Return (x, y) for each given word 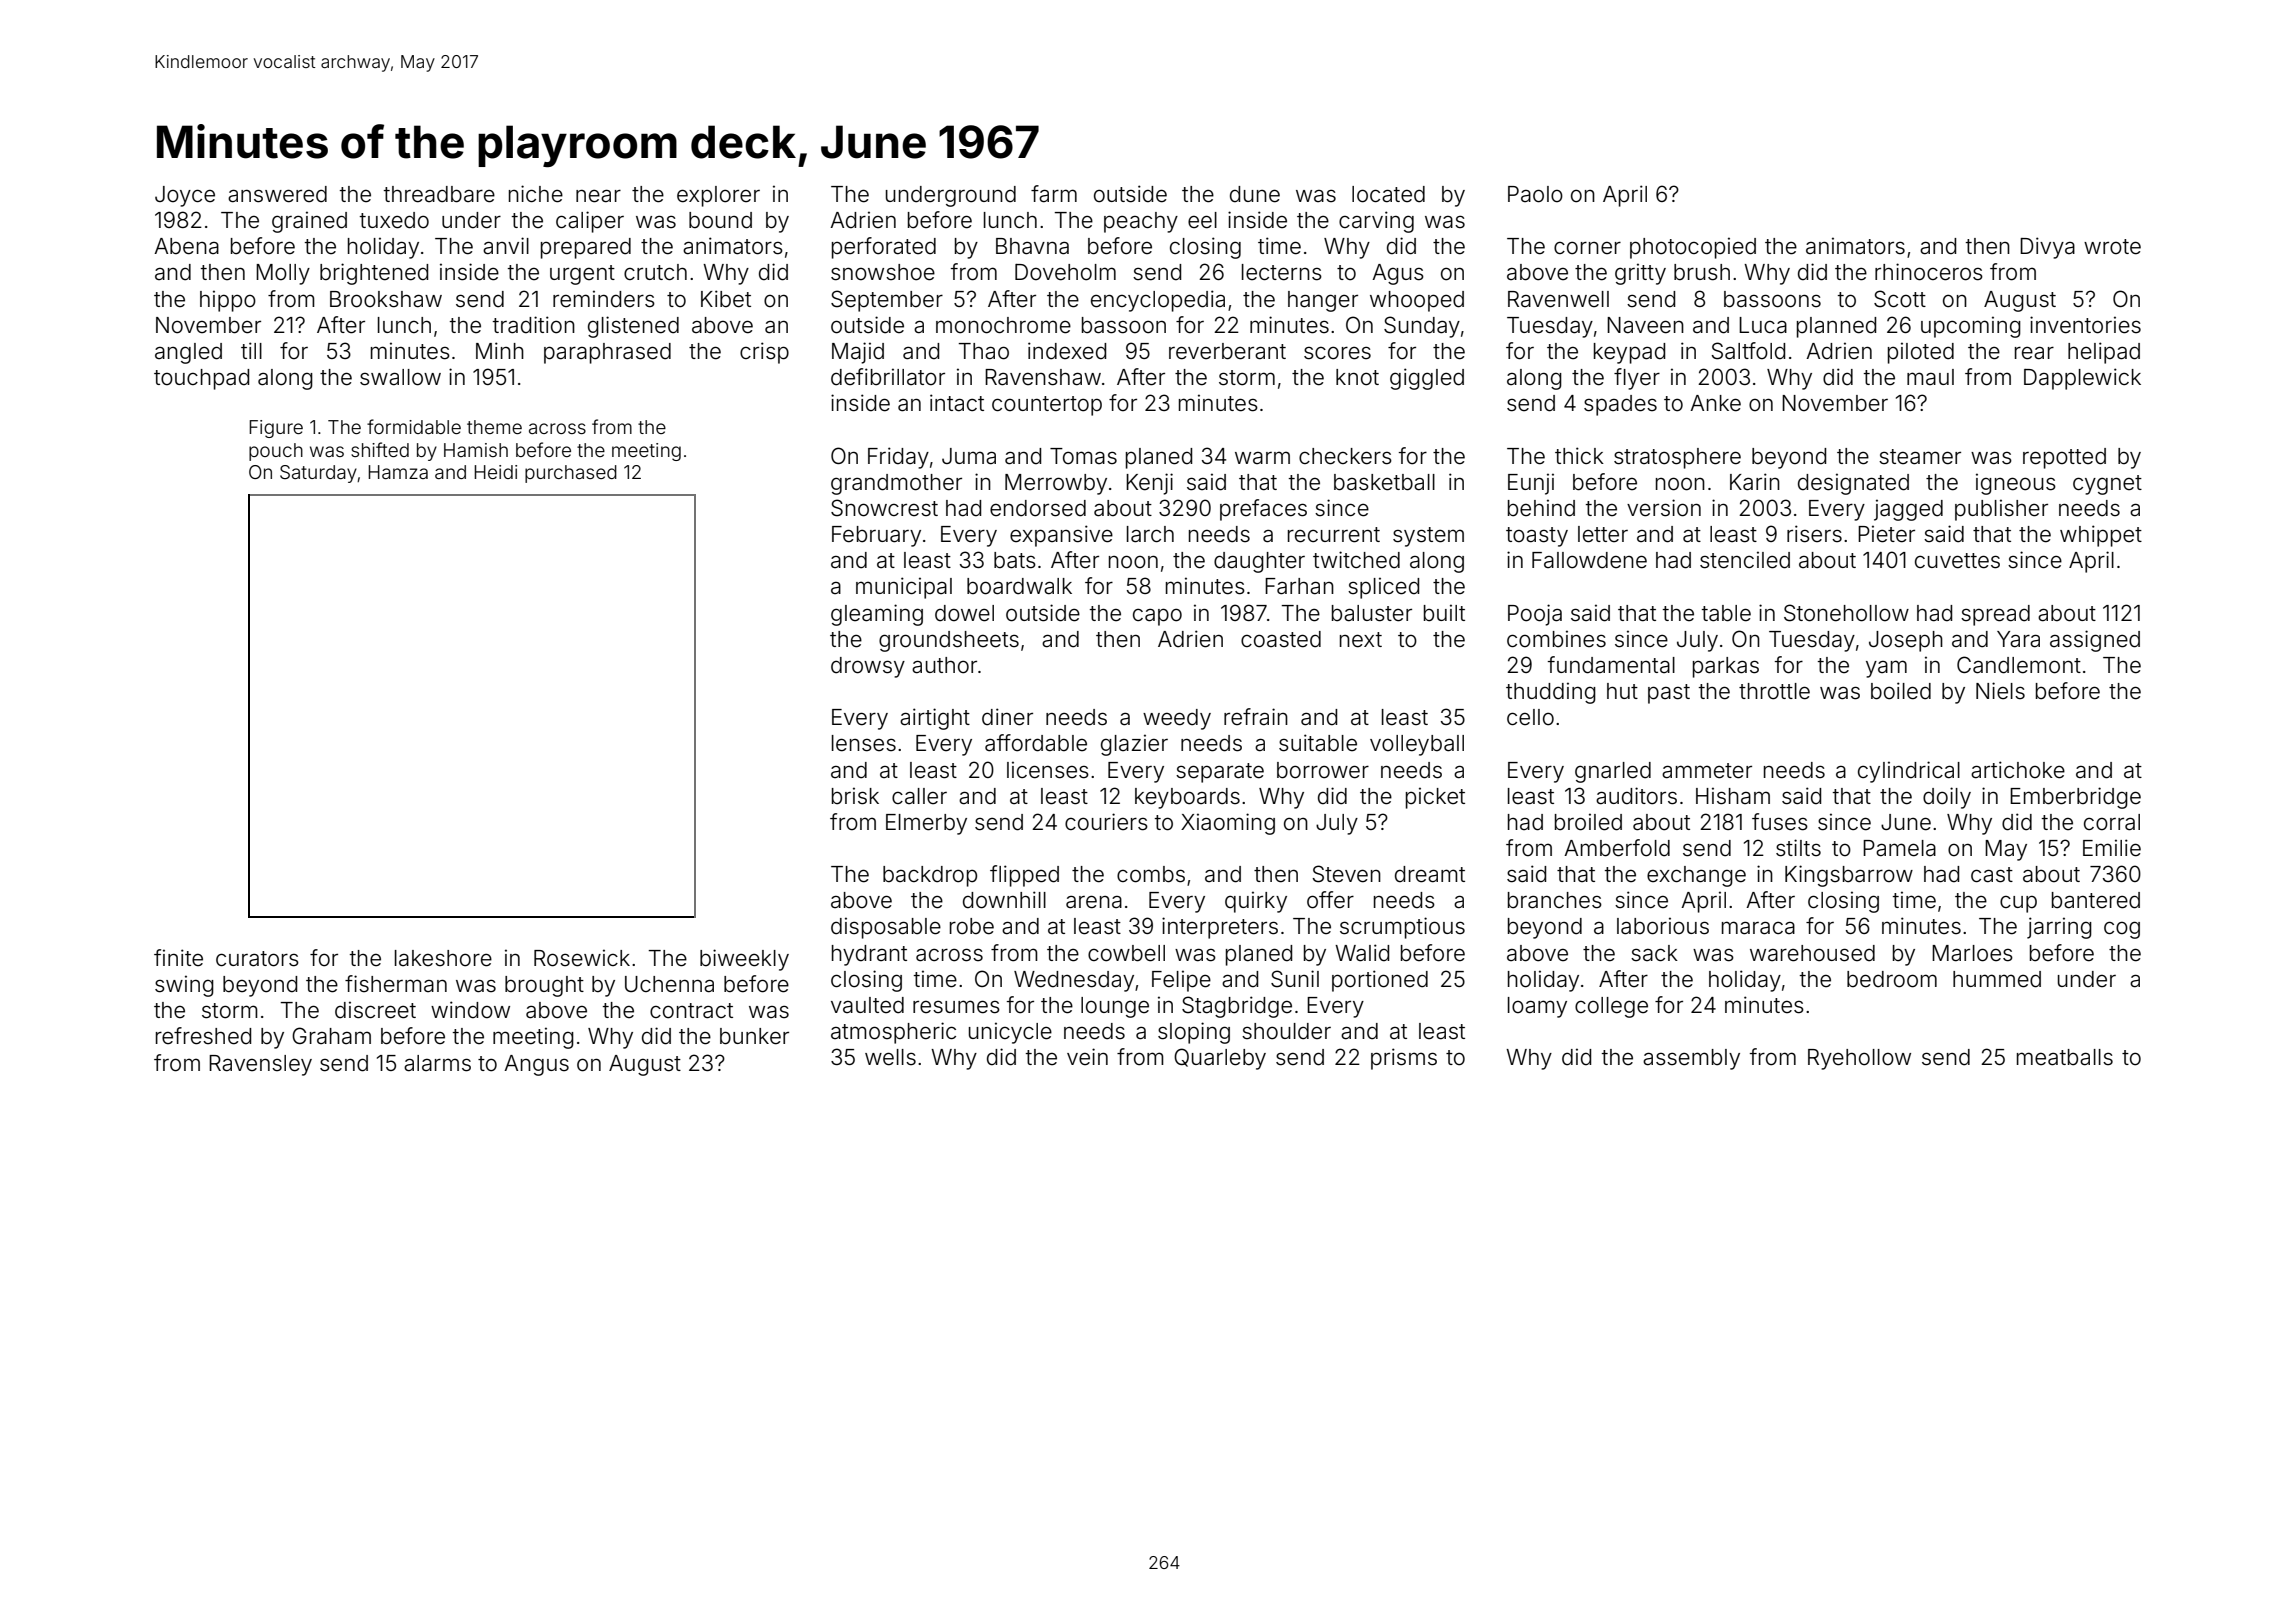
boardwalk (1019, 586)
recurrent (1334, 535)
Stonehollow (1846, 613)
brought (544, 986)
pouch (276, 452)
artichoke (2018, 770)
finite (178, 958)
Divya (2047, 248)
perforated (884, 248)
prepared (586, 248)
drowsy (868, 667)
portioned (1380, 981)
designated (1853, 484)
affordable (1036, 743)
